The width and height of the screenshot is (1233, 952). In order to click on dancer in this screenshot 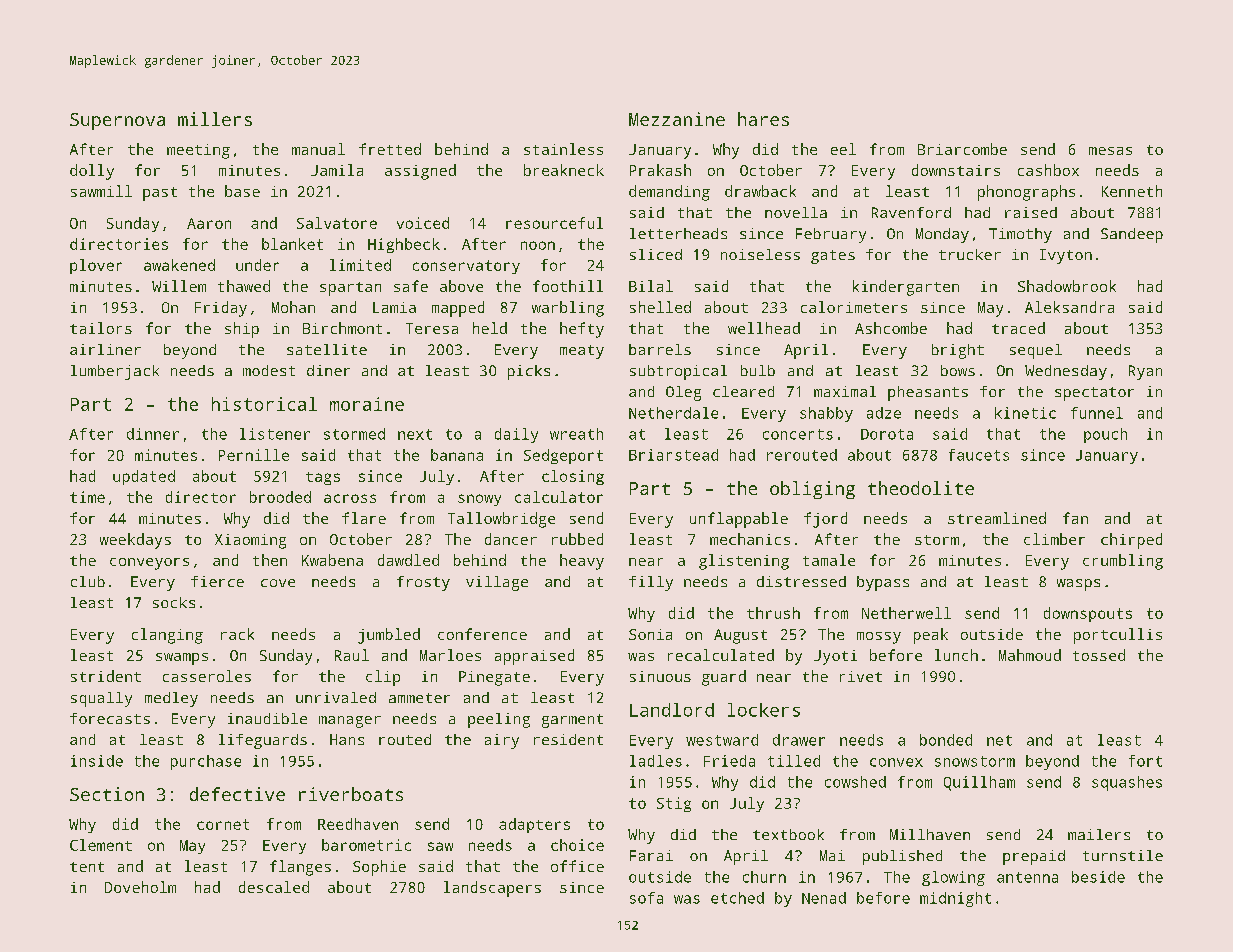, I will do `click(511, 539)`.
